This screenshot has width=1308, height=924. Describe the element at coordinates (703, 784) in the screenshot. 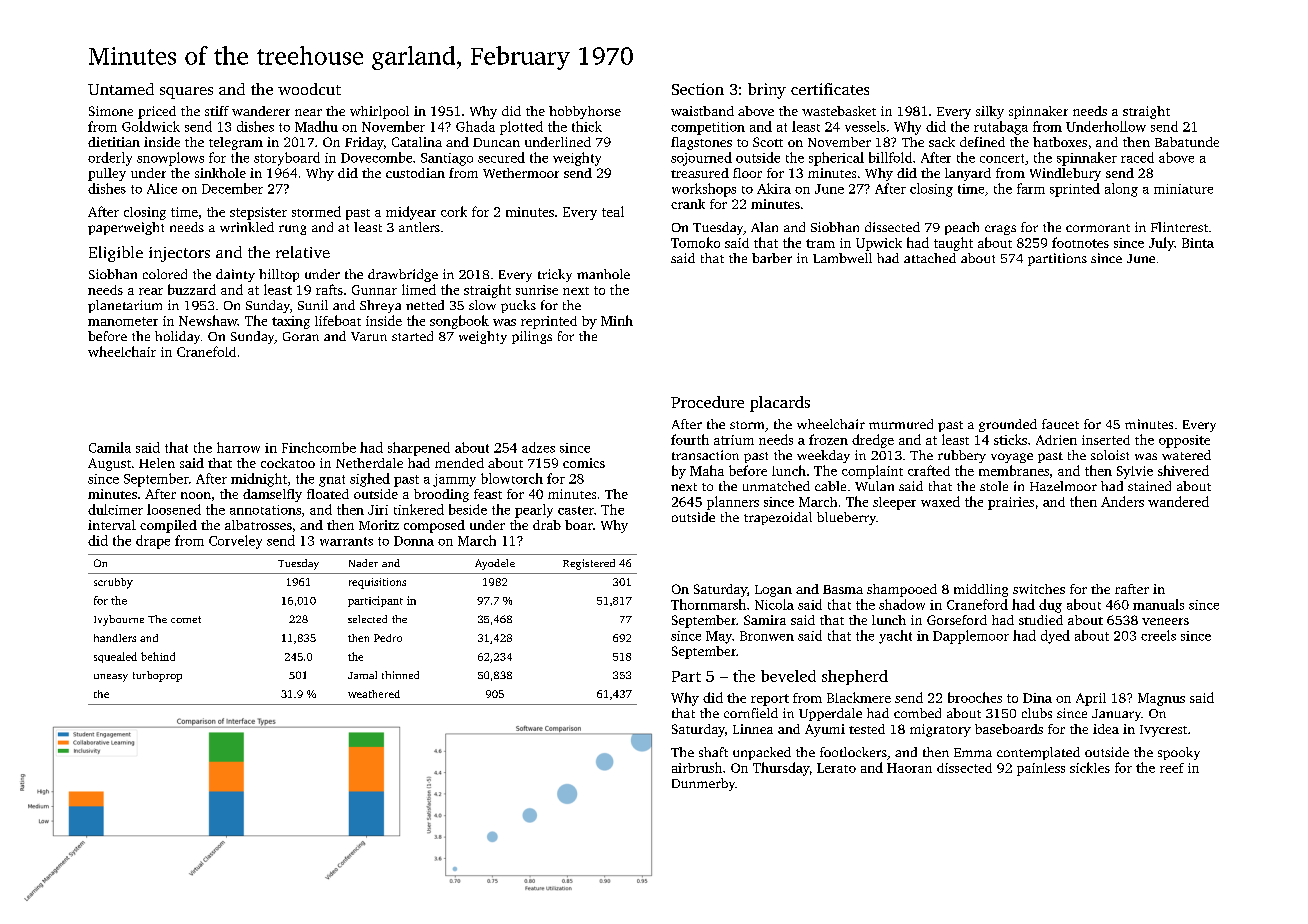

I see `Dunmerby` at that location.
